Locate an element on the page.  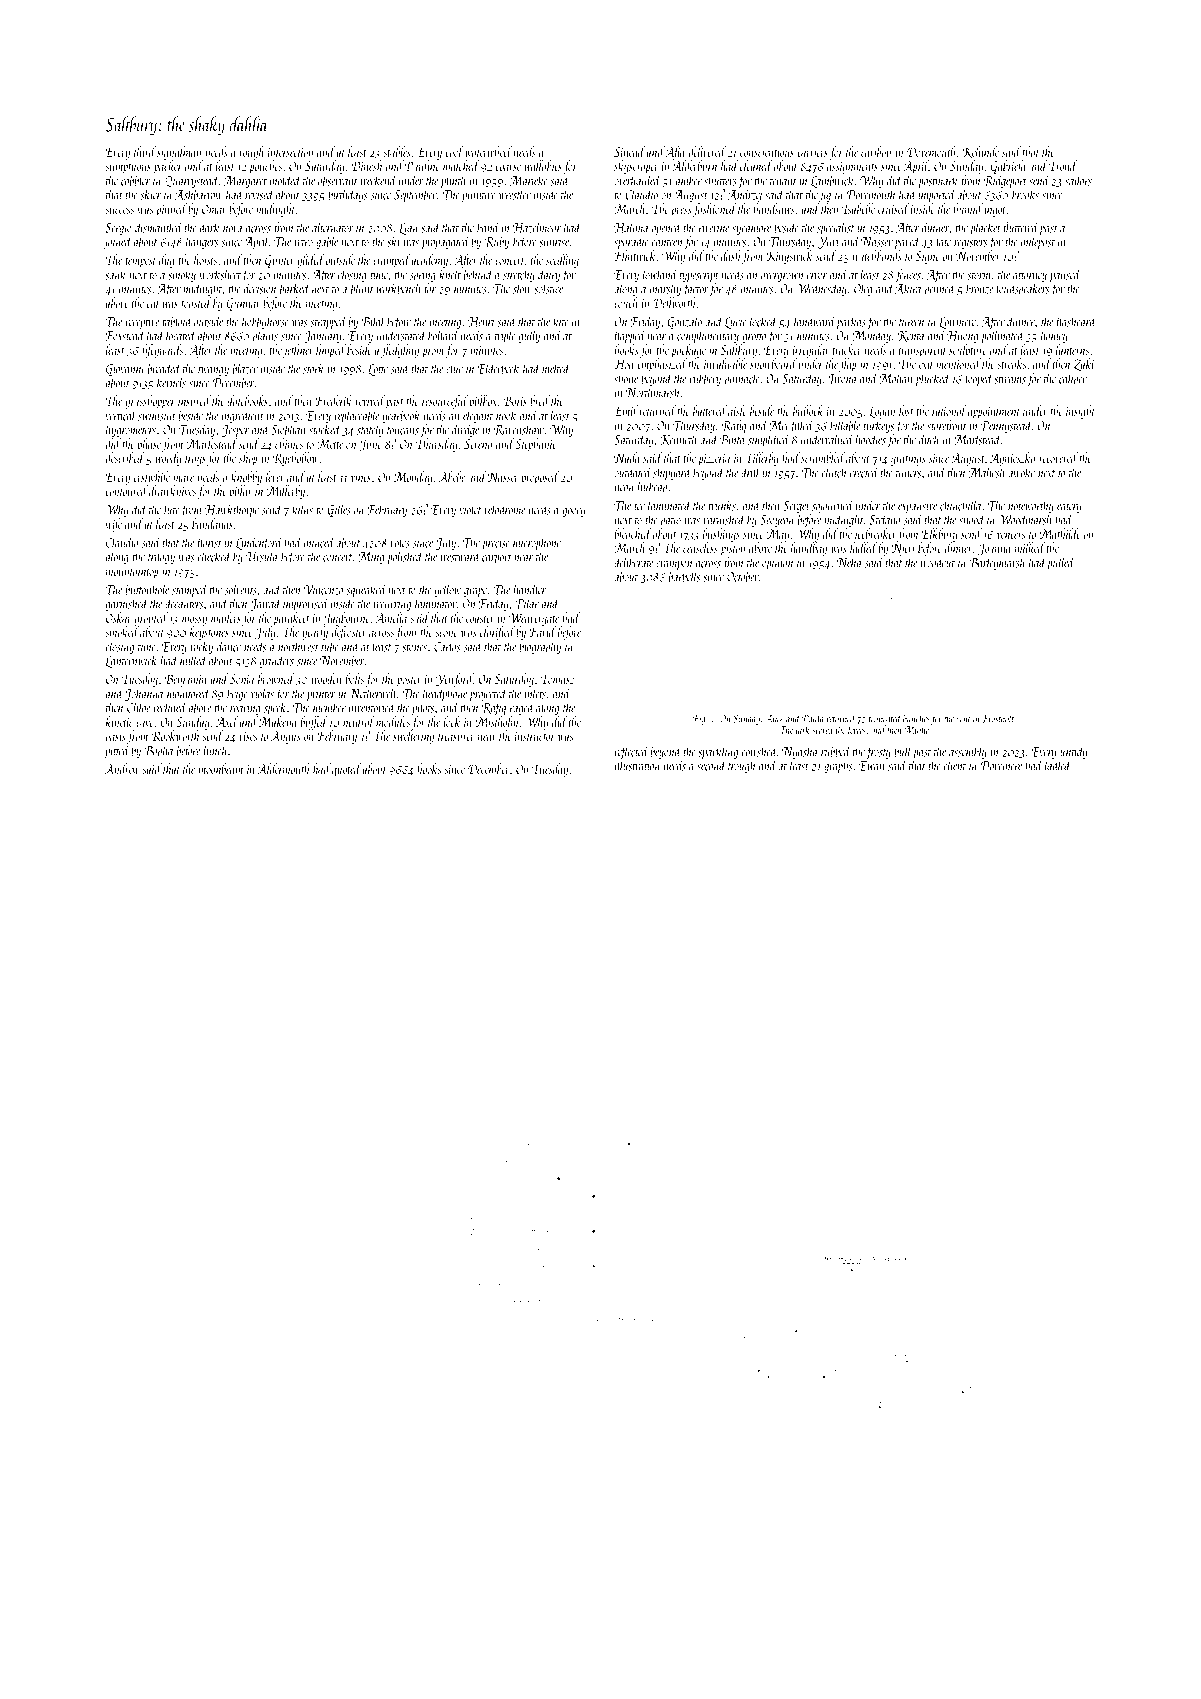
Paula is located at coordinates (812, 718).
